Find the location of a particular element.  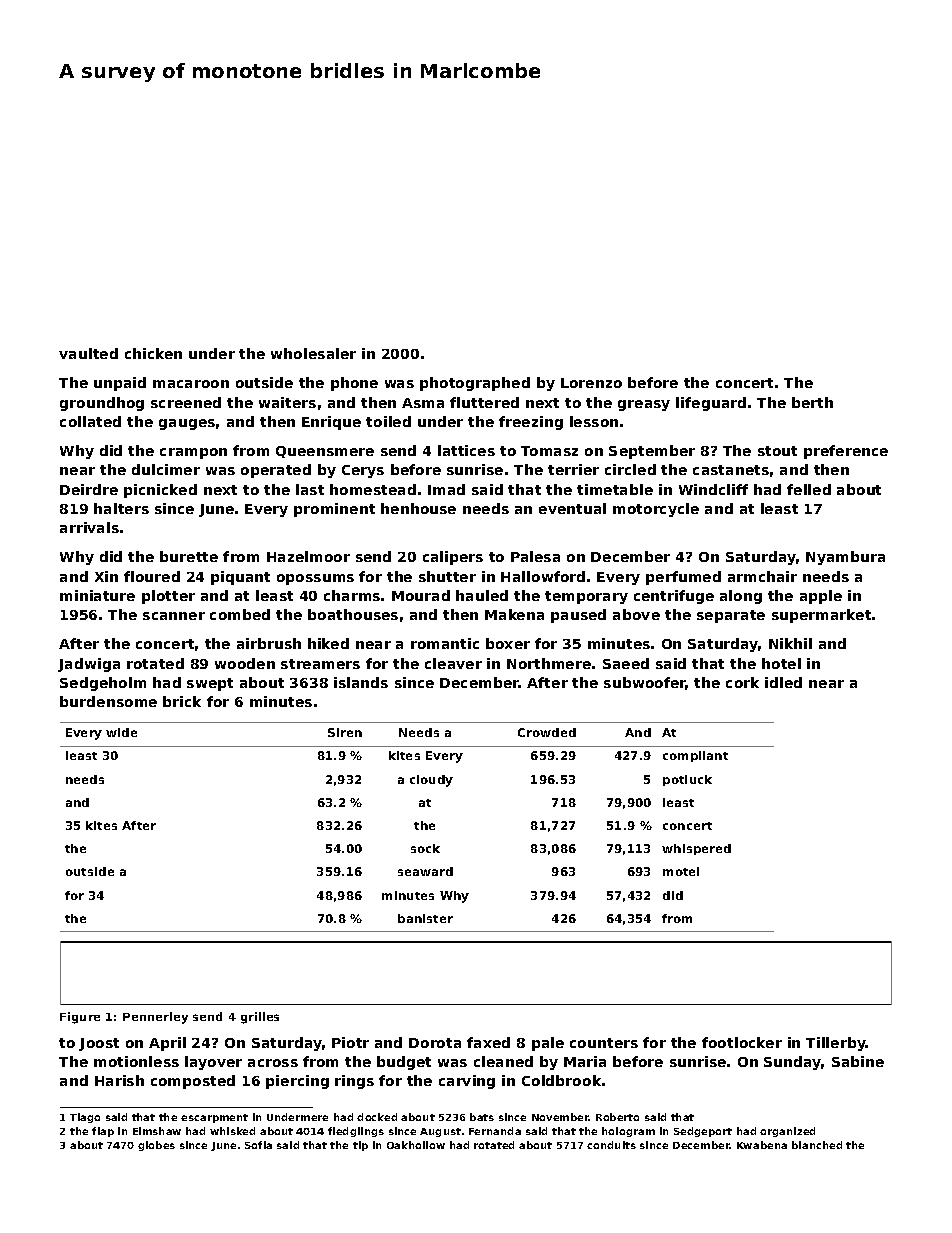

flap is located at coordinates (103, 1132).
